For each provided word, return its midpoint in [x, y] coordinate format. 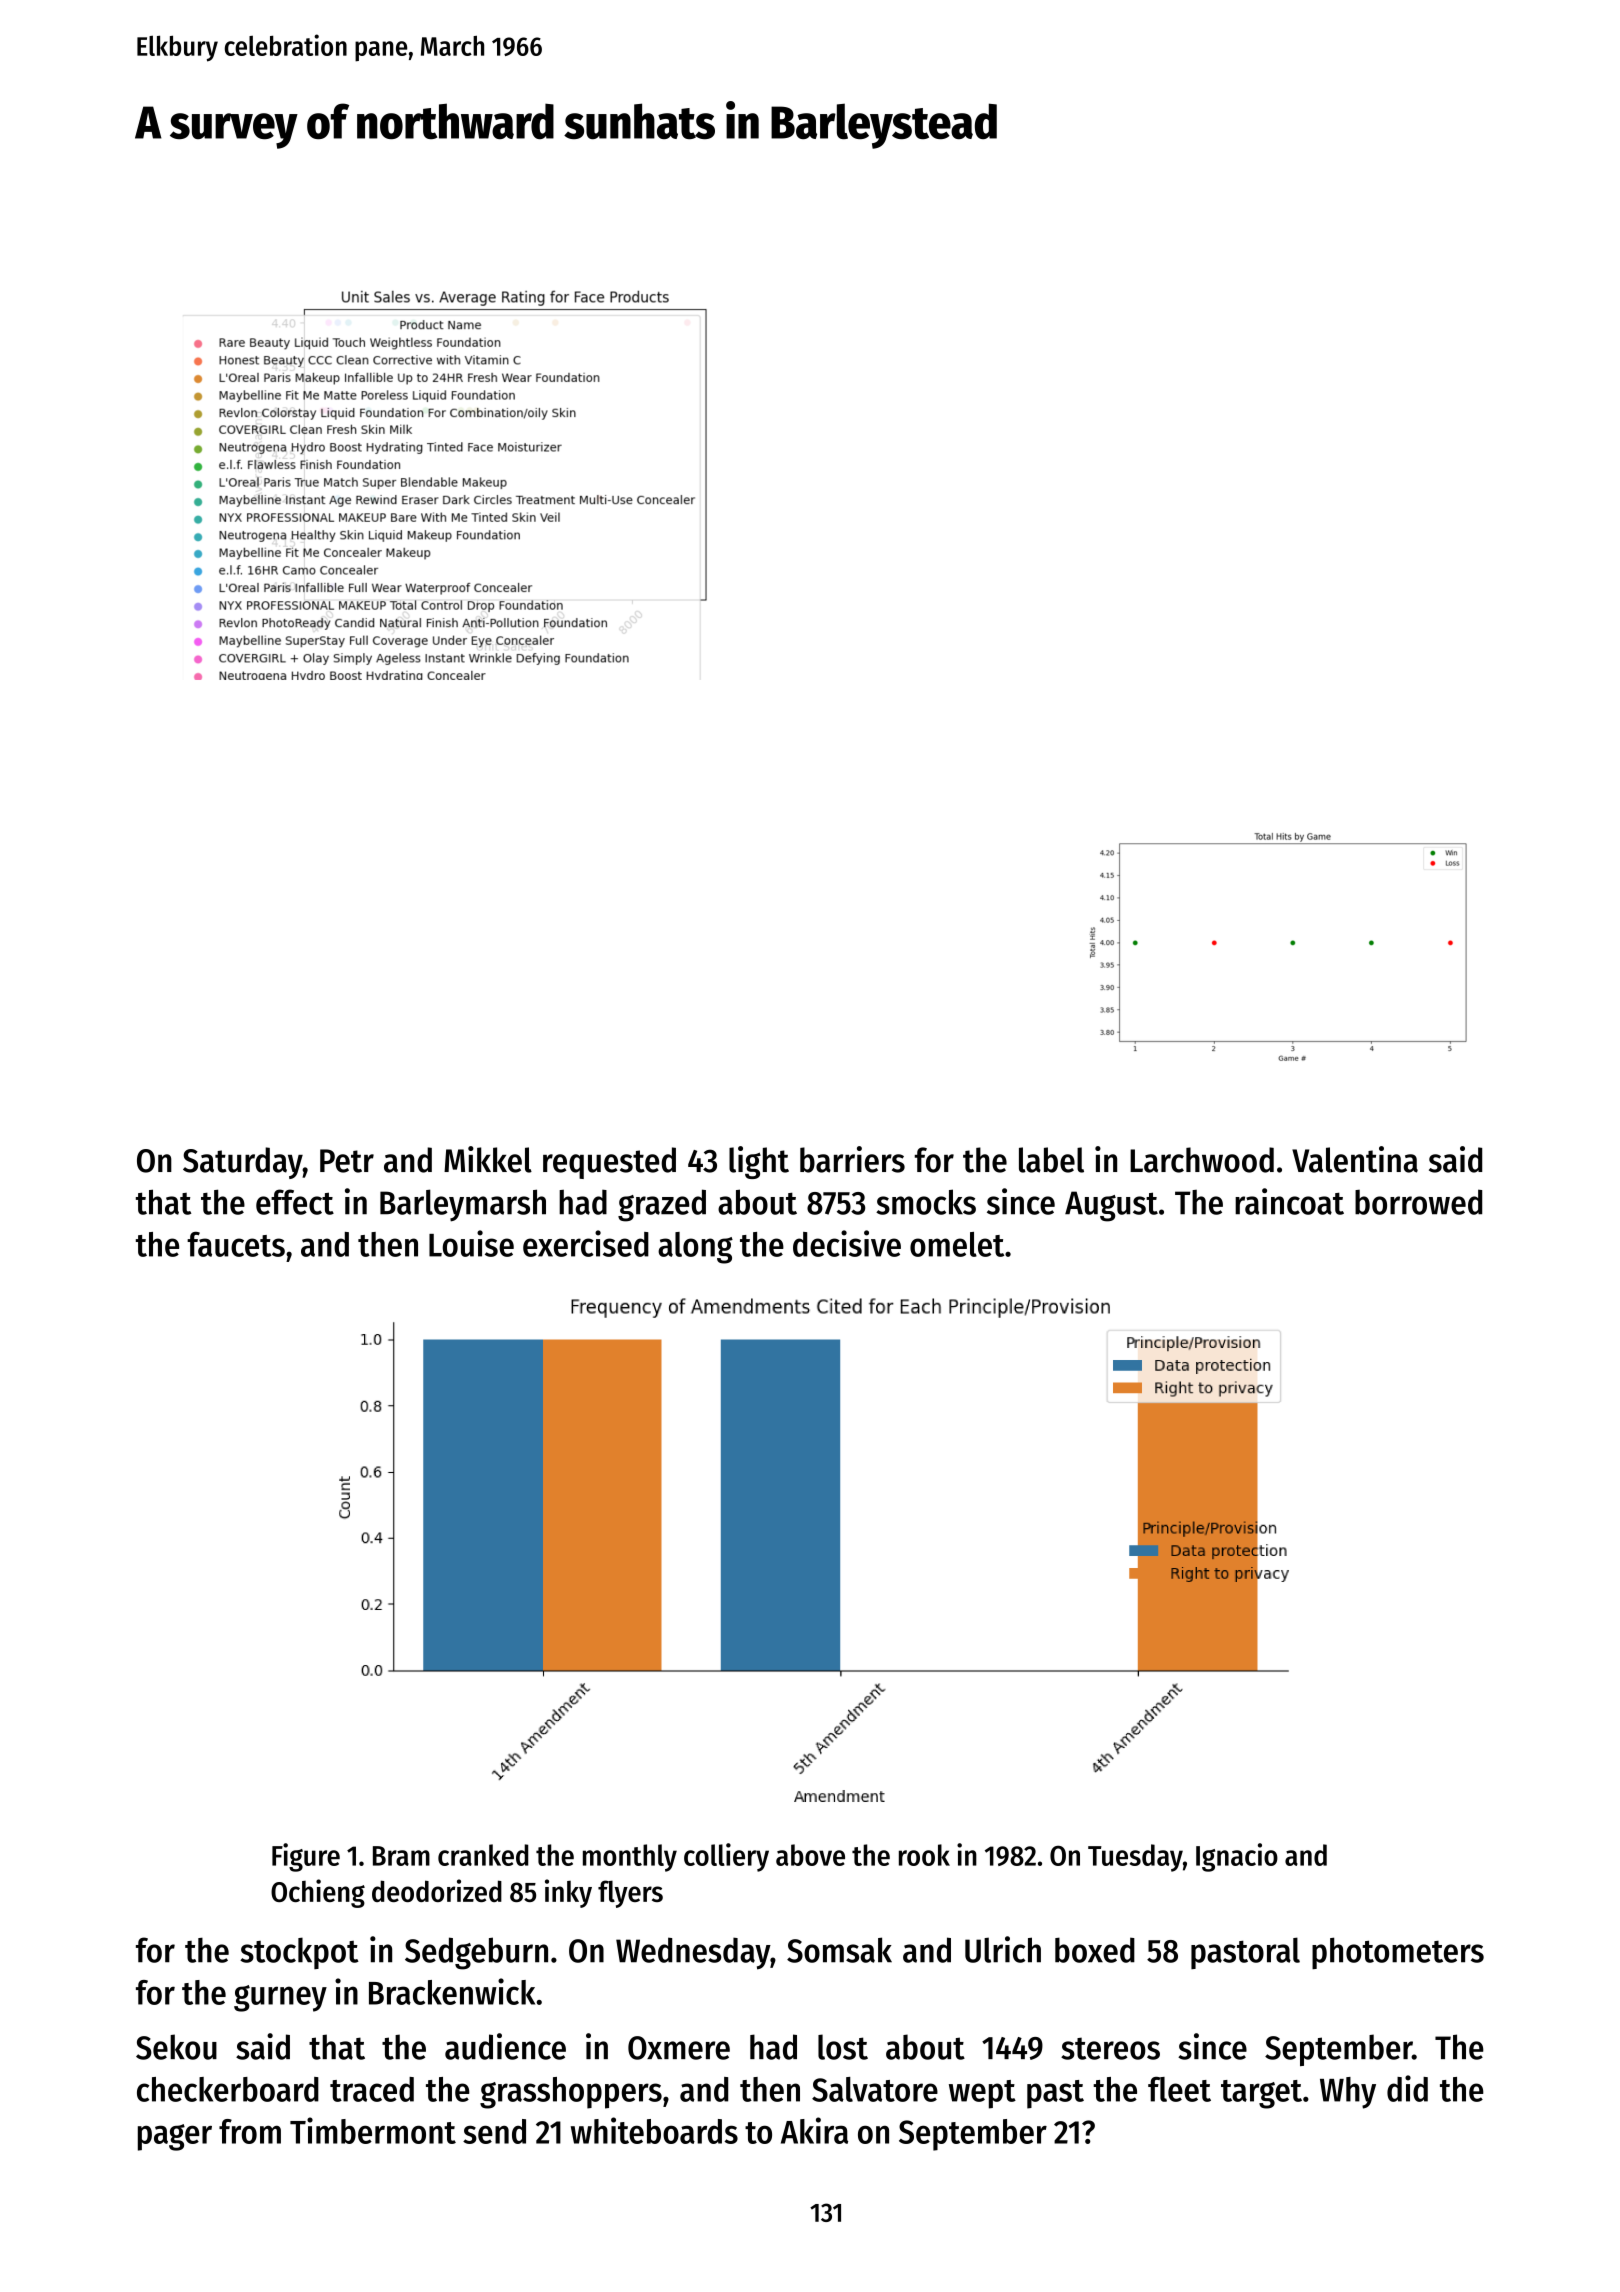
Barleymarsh [463, 1205]
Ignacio [1237, 1857]
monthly [630, 1858]
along [695, 1248]
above [810, 1855]
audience [505, 2046]
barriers [852, 1159]
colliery [726, 1857]
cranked [483, 1855]
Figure [306, 1857]
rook [924, 1855]
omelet [957, 1244]
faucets [236, 1244]
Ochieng [318, 1893]
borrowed [1418, 1202]
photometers [1398, 1953]
